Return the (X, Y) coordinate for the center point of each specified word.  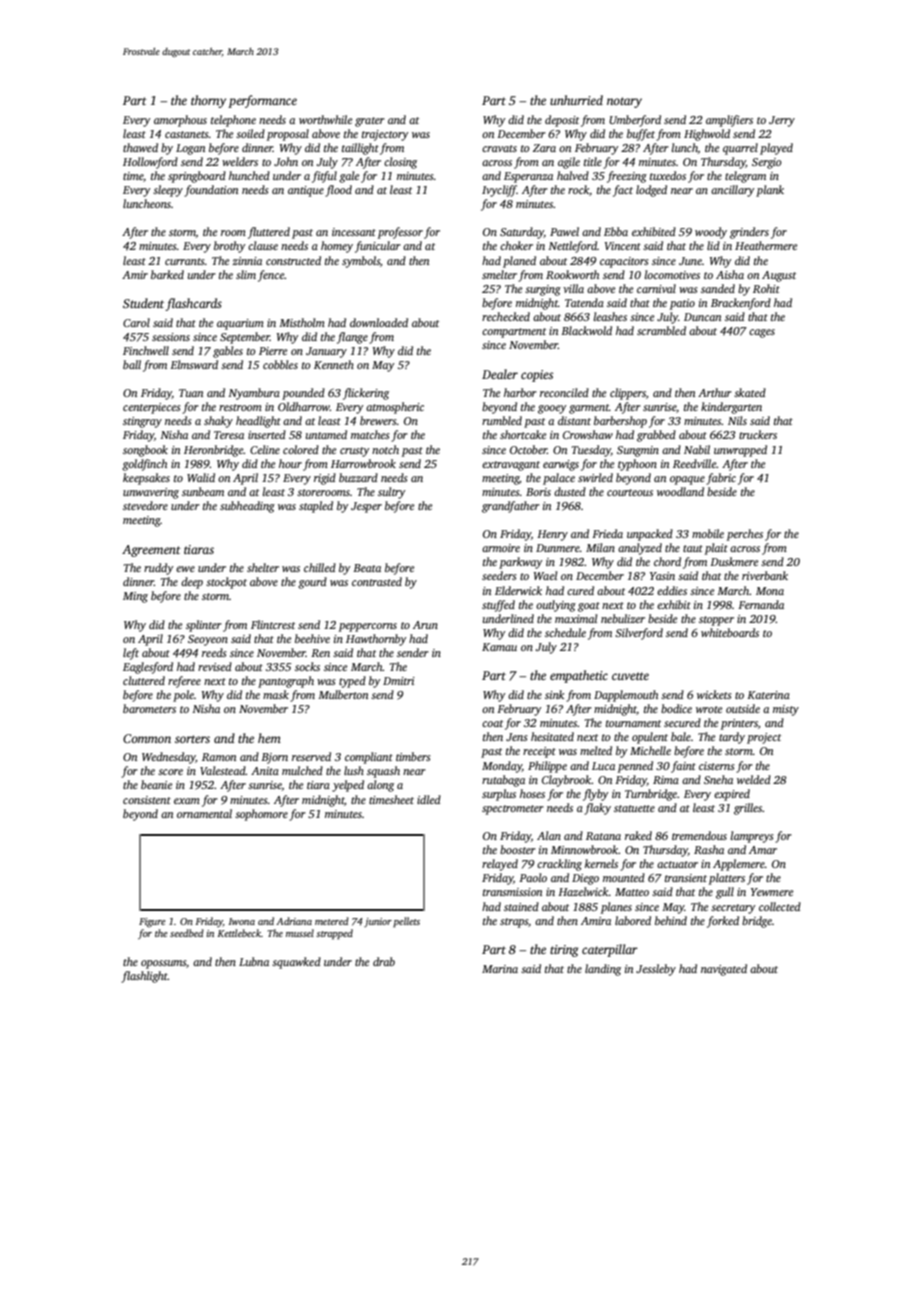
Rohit (766, 288)
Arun (425, 625)
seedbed (187, 933)
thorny (208, 101)
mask (276, 694)
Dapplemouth (626, 696)
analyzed (640, 549)
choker (516, 245)
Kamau (499, 647)
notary (624, 102)
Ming (135, 597)
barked (167, 274)
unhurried (576, 100)
